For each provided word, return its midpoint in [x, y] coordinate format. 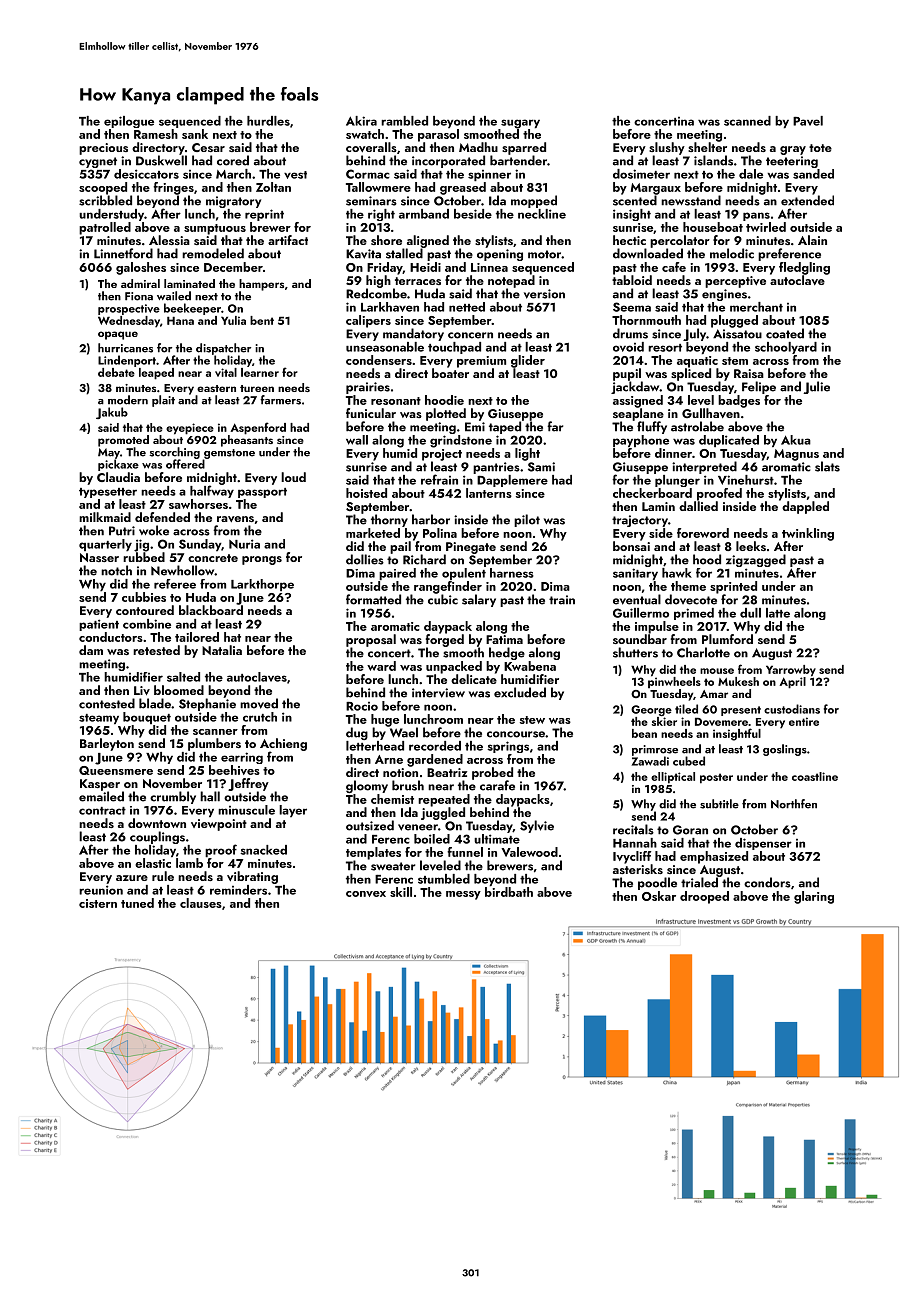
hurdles [268, 121]
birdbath [509, 892]
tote [820, 148]
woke [154, 530]
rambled [404, 121]
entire [804, 721]
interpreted [704, 467]
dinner [673, 453]
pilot [527, 520]
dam [91, 650]
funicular [371, 413]
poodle [657, 883]
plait [163, 401]
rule [163, 876]
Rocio [362, 706]
